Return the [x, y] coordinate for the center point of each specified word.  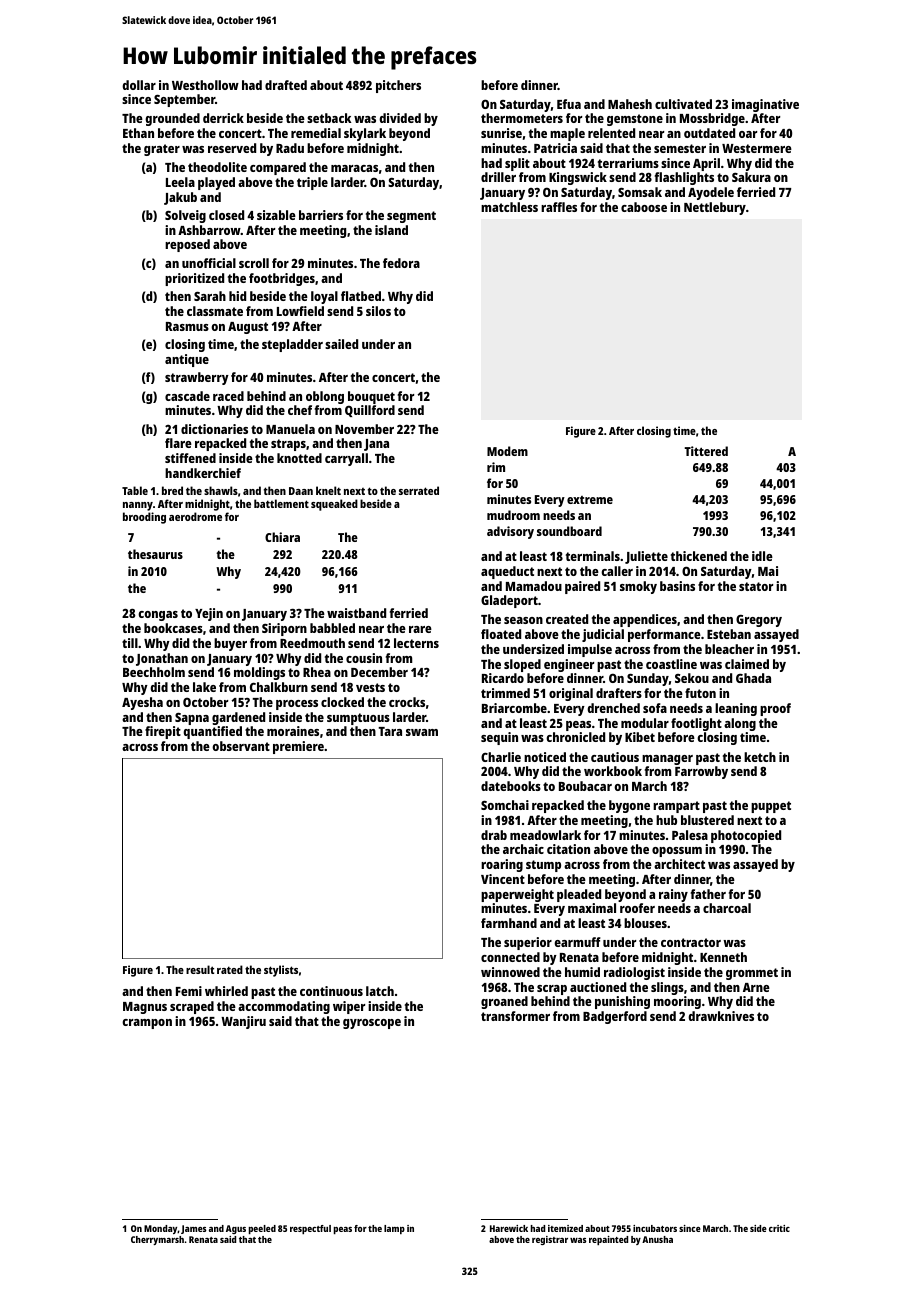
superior [528, 943]
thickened [699, 556]
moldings [259, 673]
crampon [147, 1024]
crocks [407, 702]
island [391, 230]
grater [162, 150]
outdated [709, 133]
